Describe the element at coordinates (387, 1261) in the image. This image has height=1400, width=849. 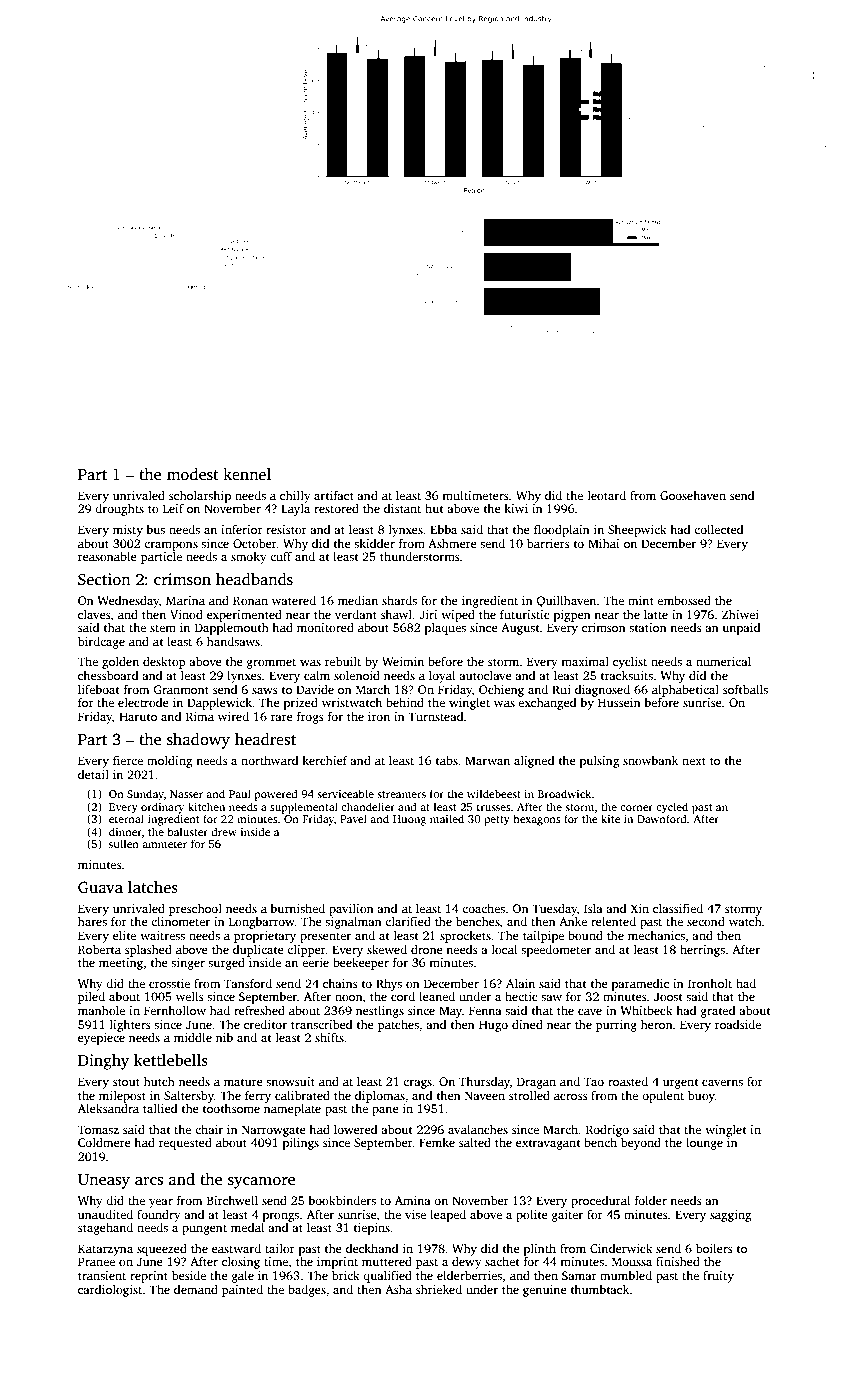
I see `muttered` at that location.
